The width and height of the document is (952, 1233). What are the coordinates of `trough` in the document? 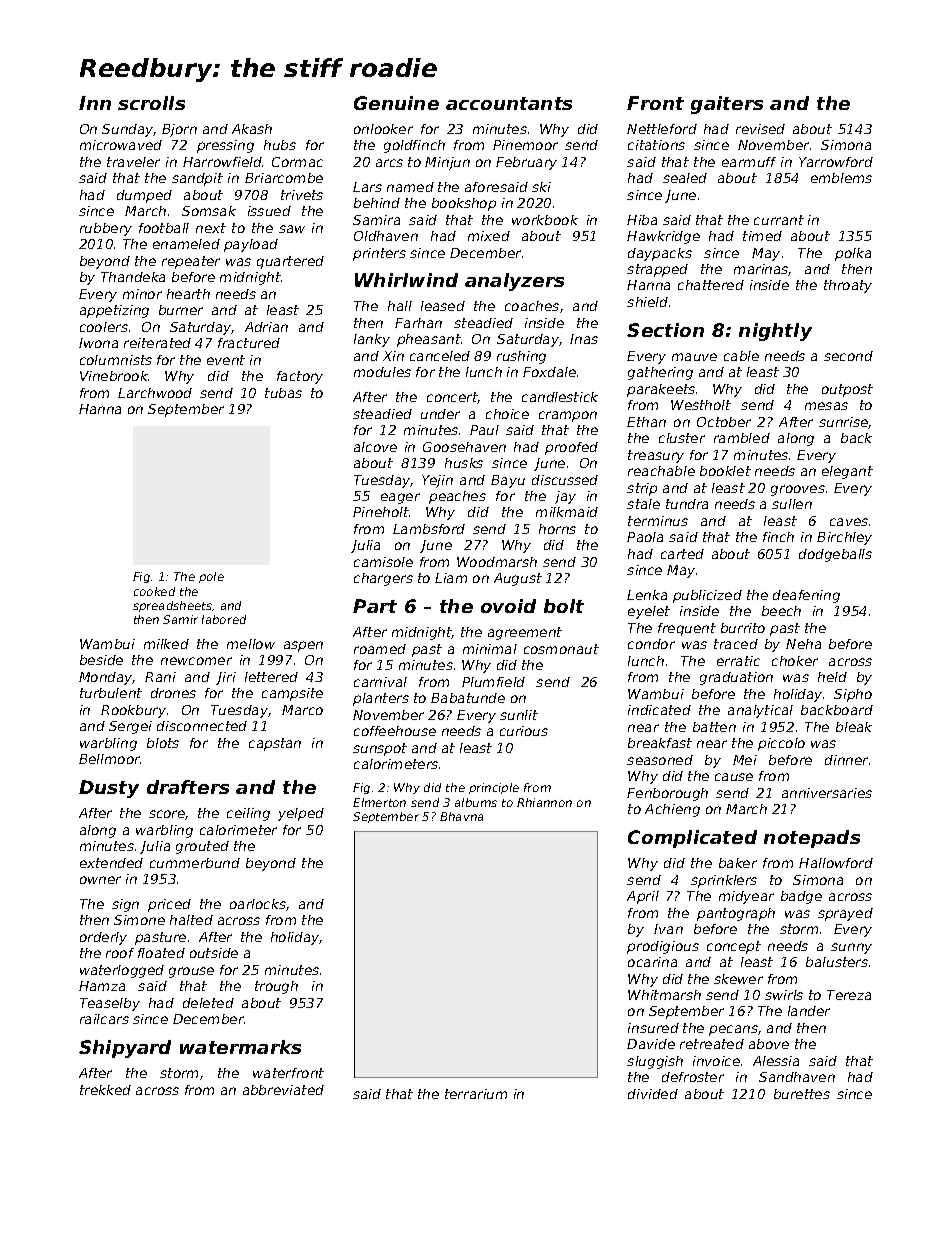 It's located at (276, 987).
